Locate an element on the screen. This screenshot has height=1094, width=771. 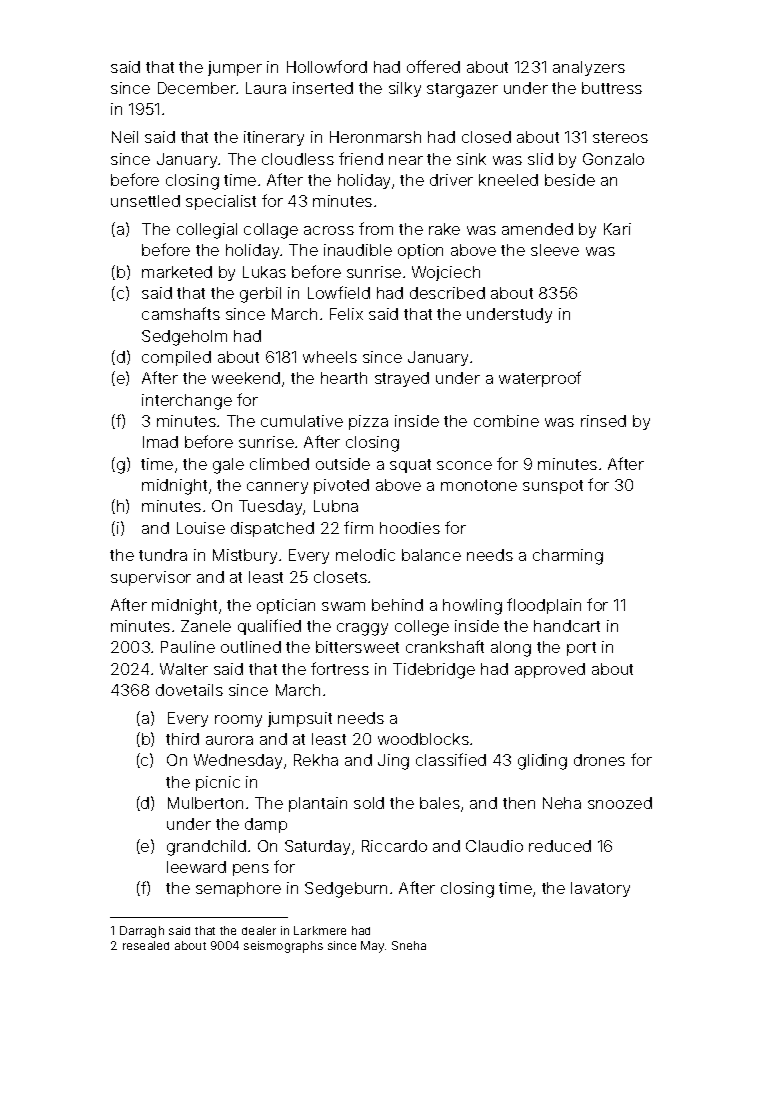
picnic is located at coordinates (218, 783).
